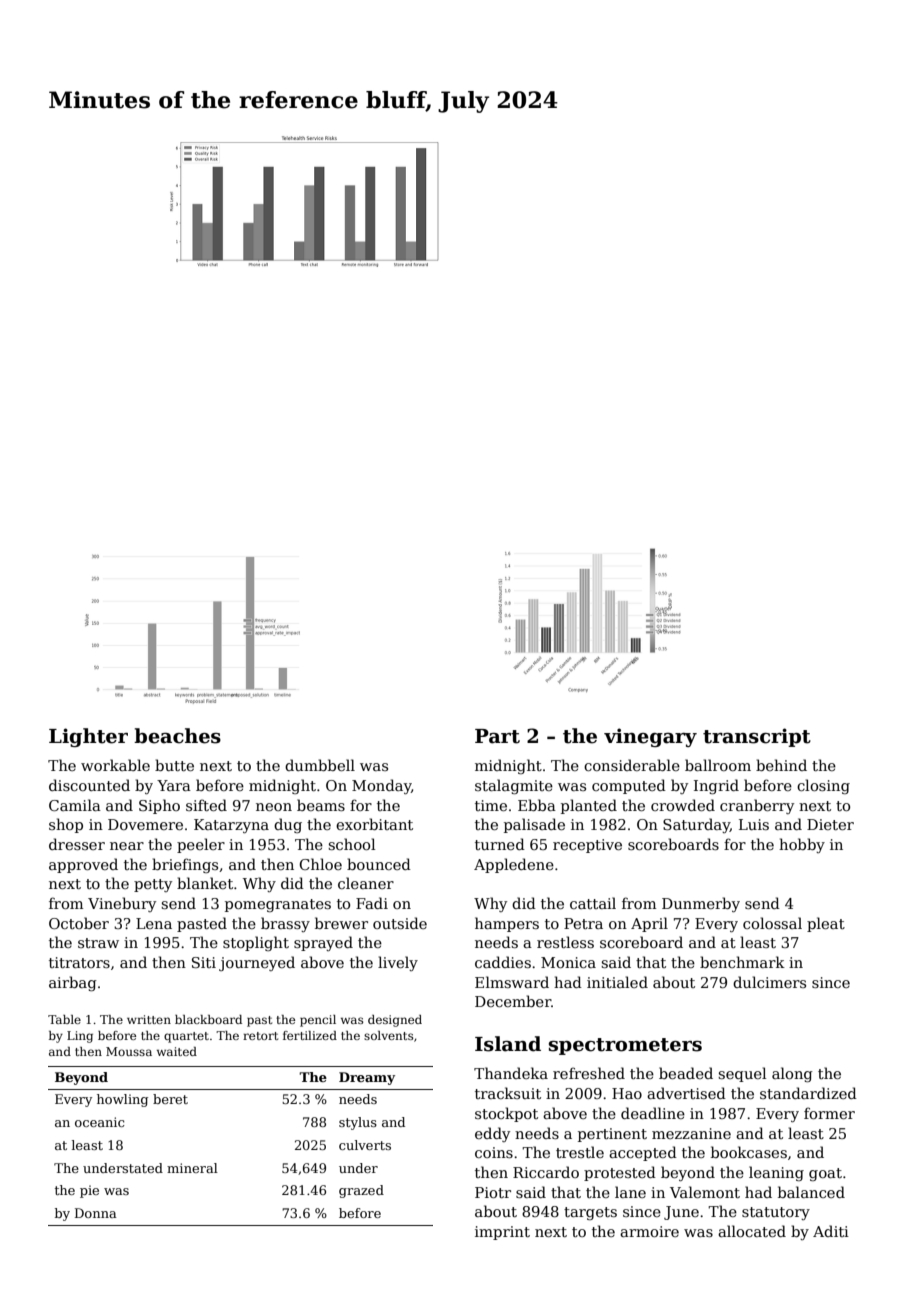  What do you see at coordinates (494, 1152) in the image?
I see `coins` at bounding box center [494, 1152].
